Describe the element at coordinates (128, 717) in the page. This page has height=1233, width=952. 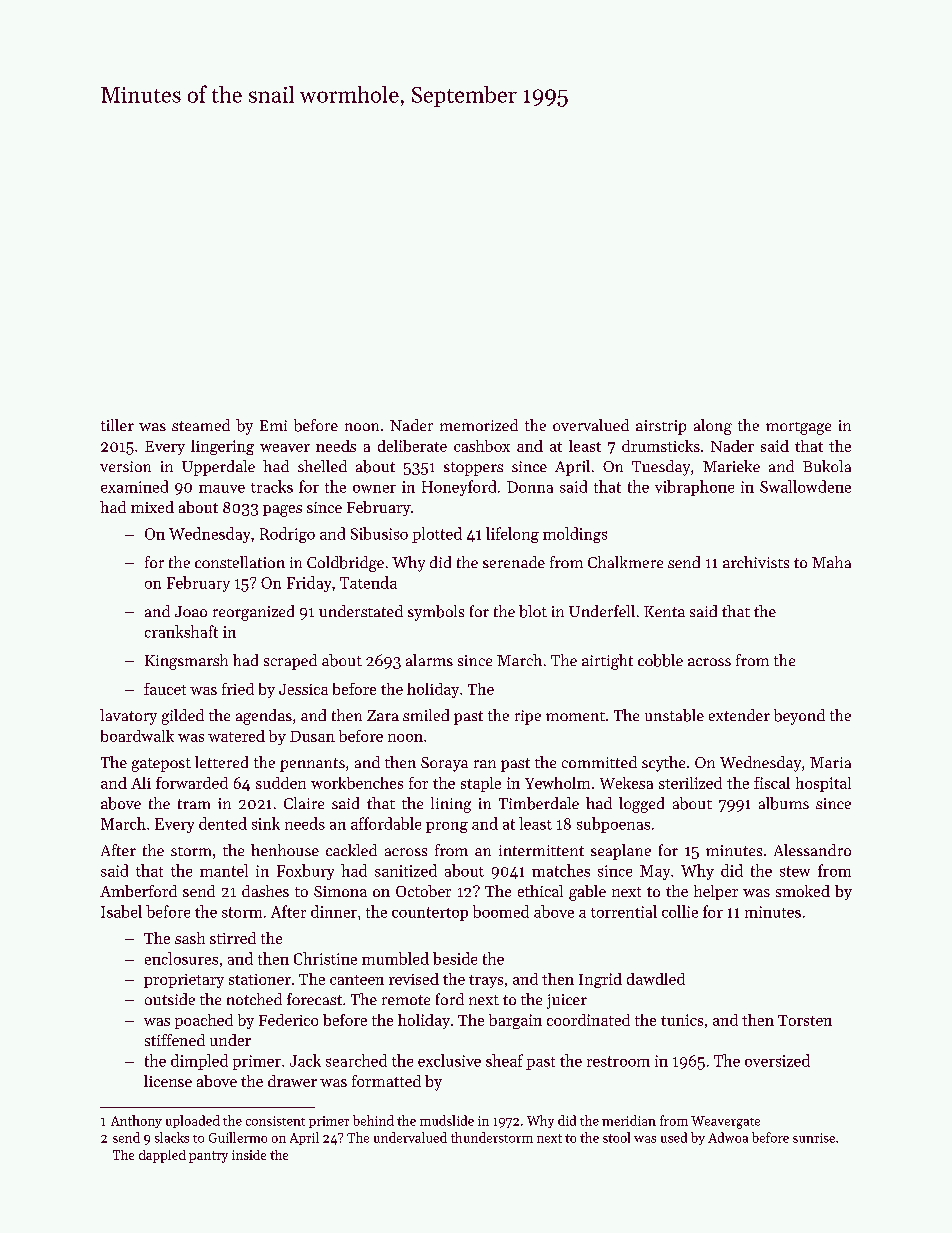
I see `lavatory` at that location.
